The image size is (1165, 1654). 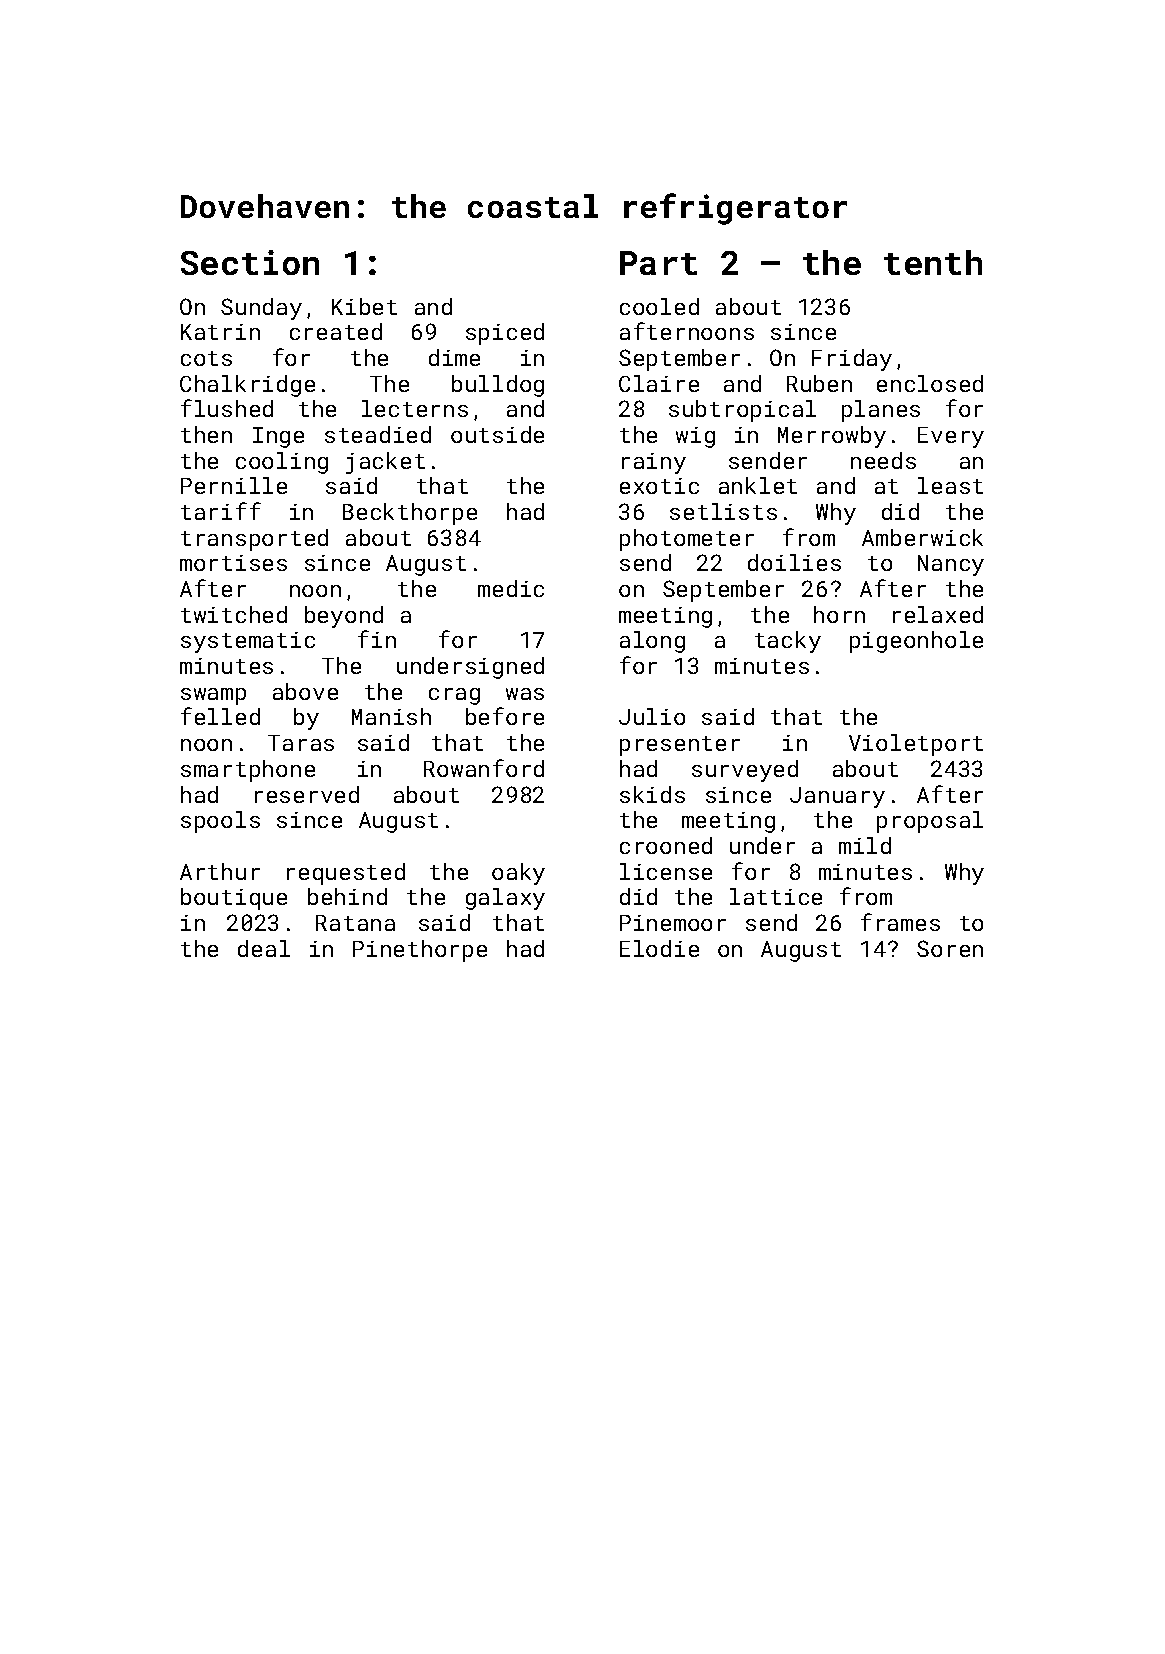 I want to click on Elodie, so click(x=659, y=948).
